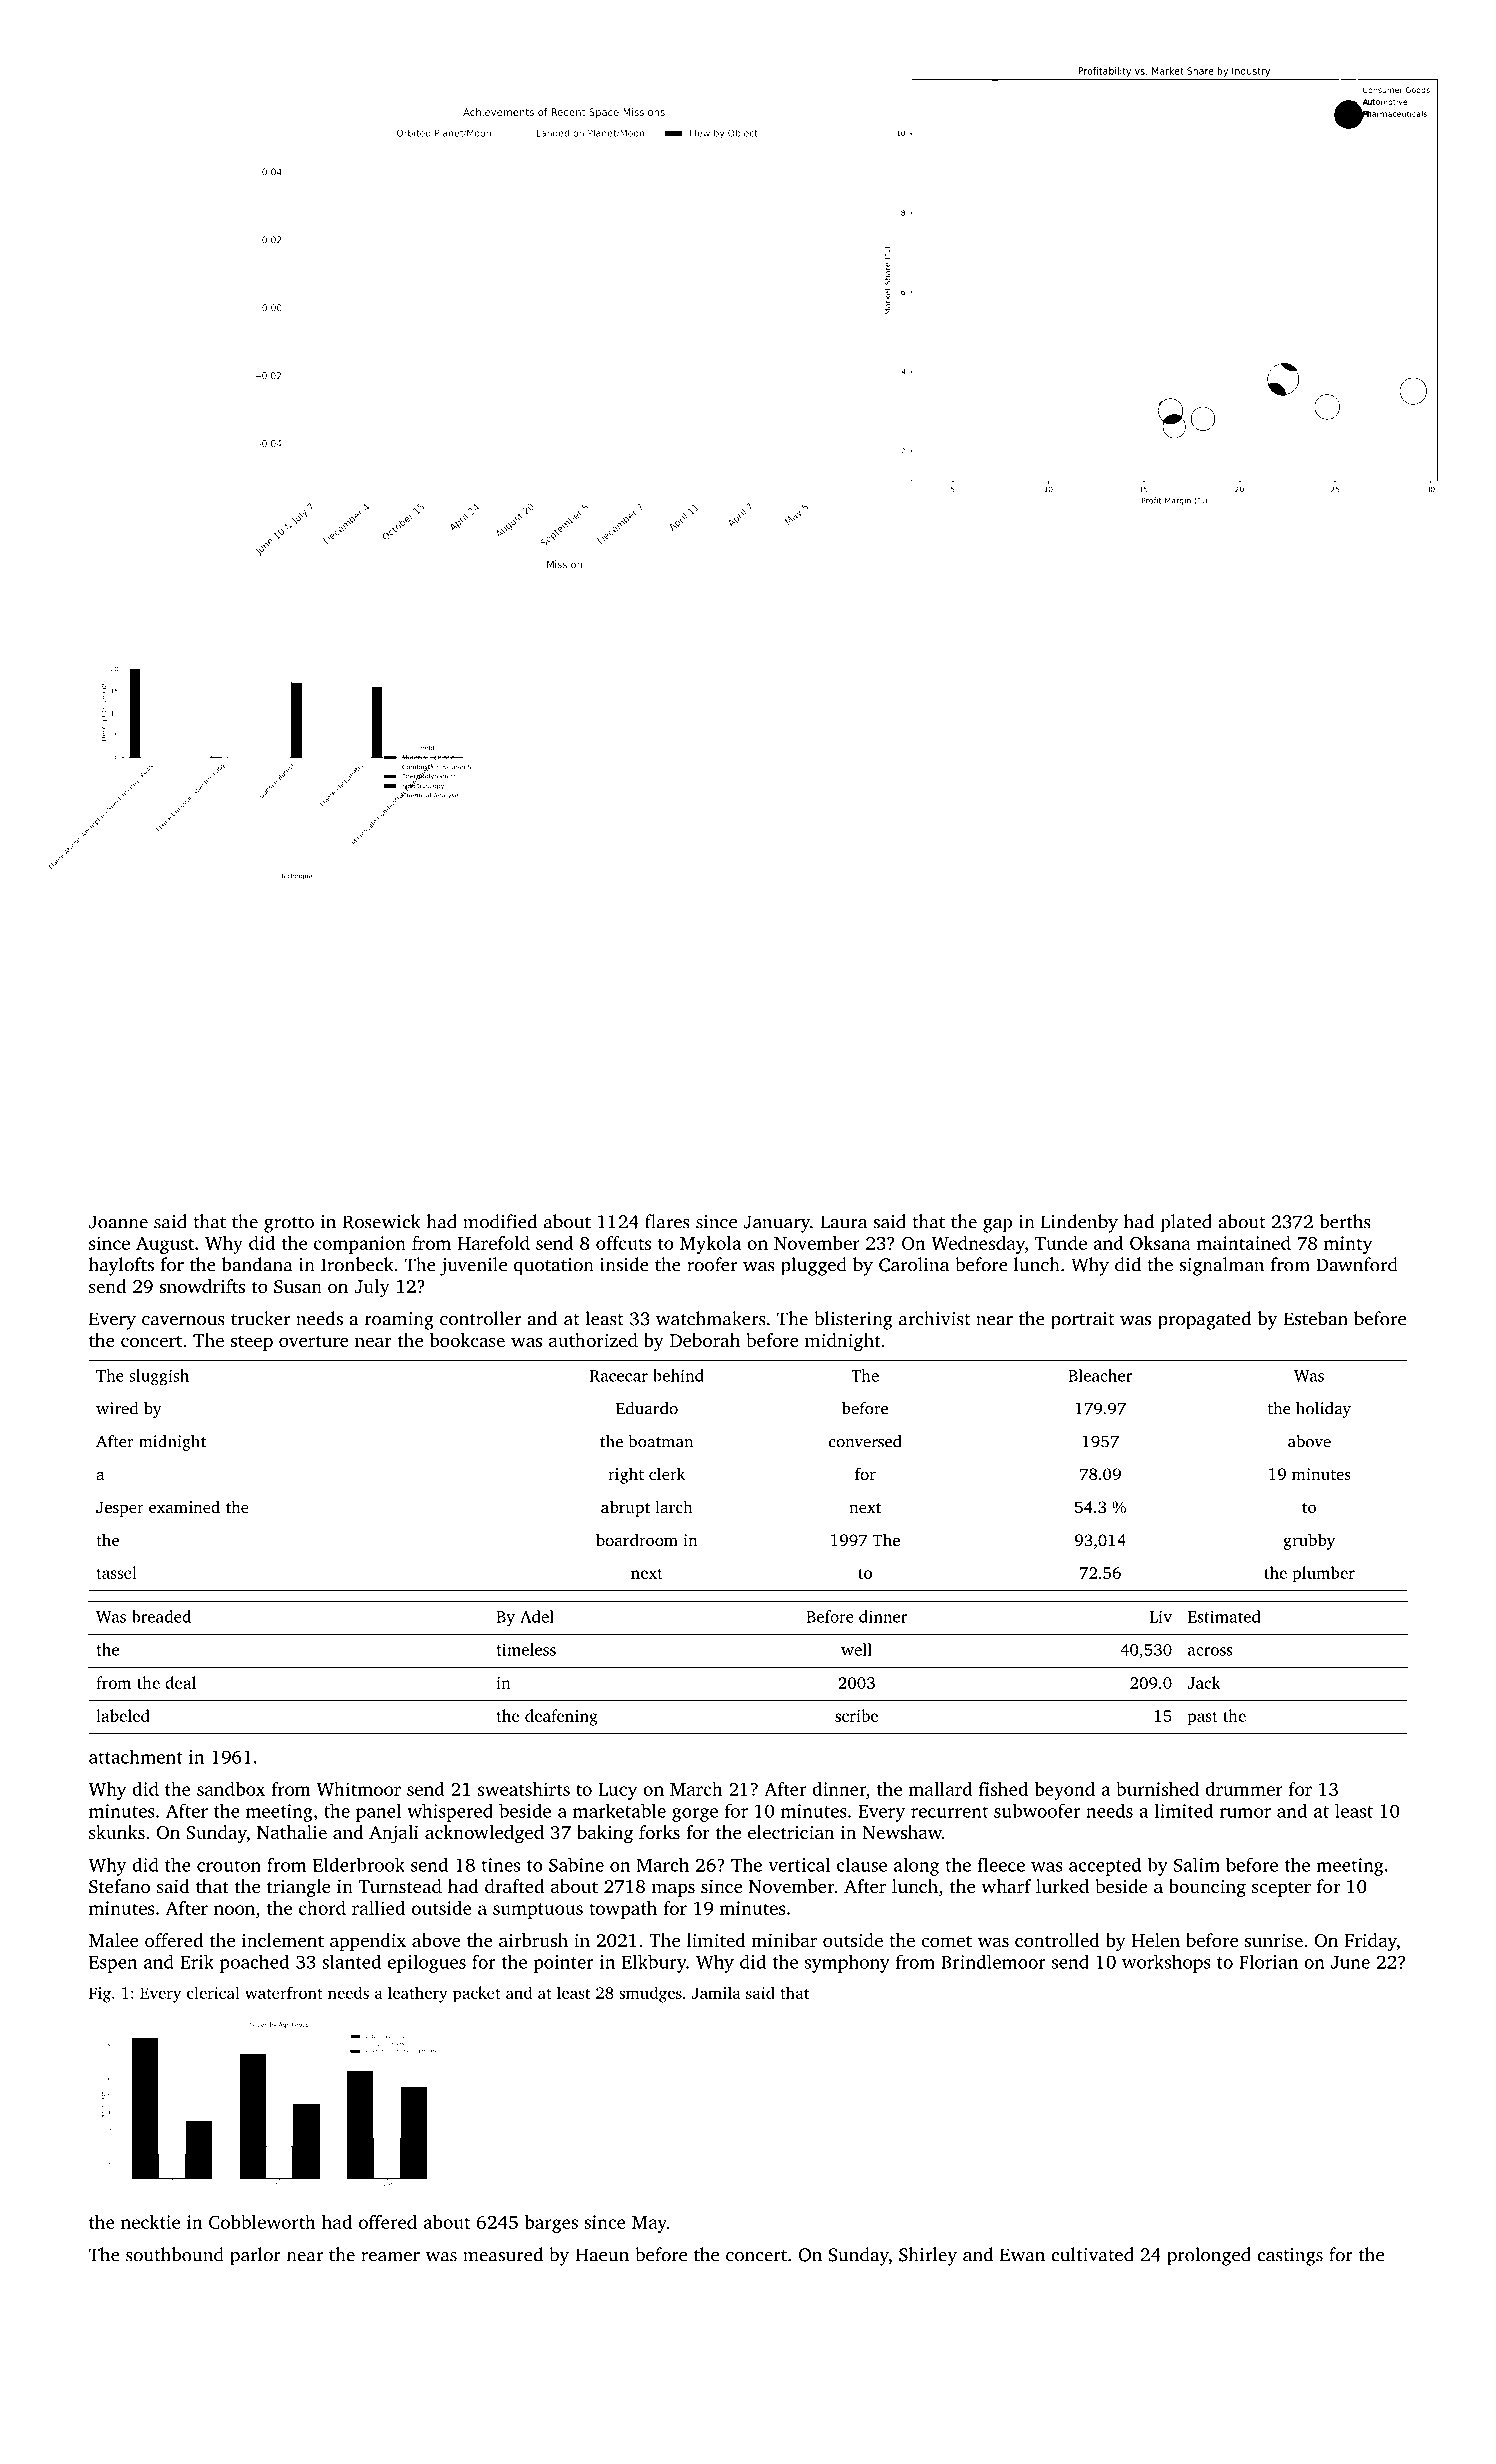 The width and height of the image is (1496, 2464). Describe the element at coordinates (856, 1649) in the image. I see `well` at that location.
